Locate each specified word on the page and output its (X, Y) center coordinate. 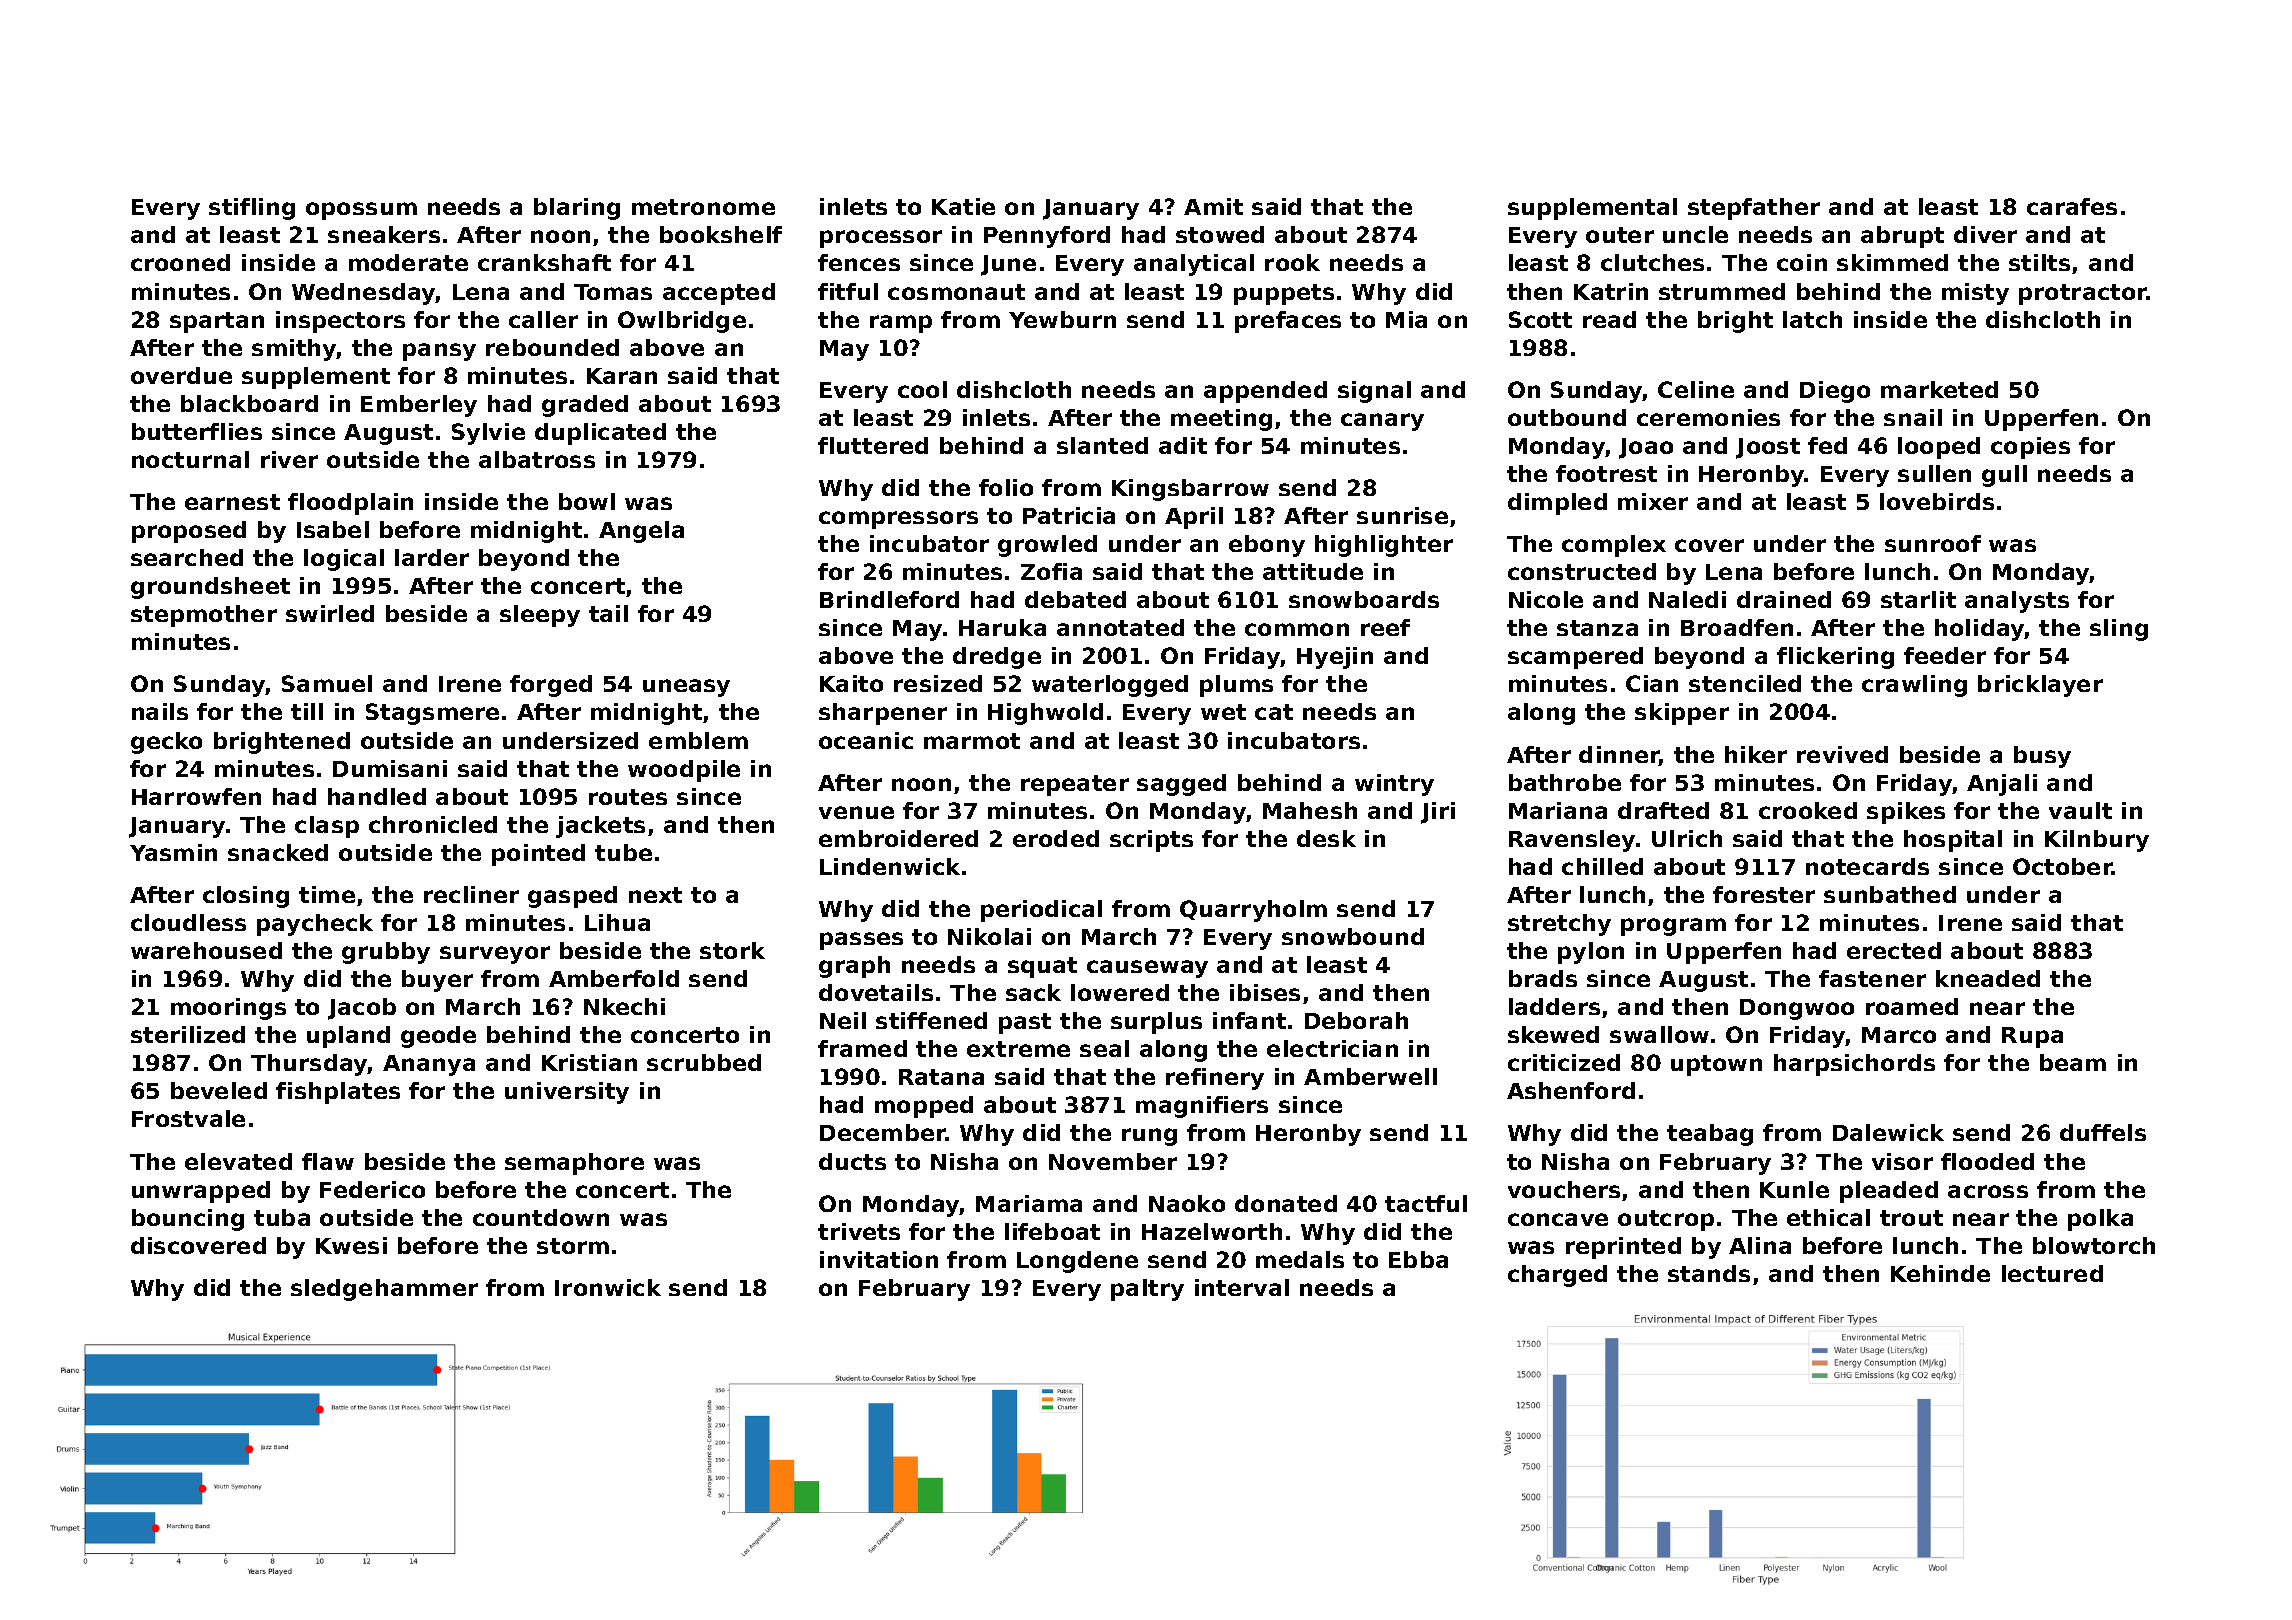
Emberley (419, 406)
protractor (2083, 294)
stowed (1220, 234)
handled (377, 796)
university (567, 1093)
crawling (1914, 686)
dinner (1619, 756)
